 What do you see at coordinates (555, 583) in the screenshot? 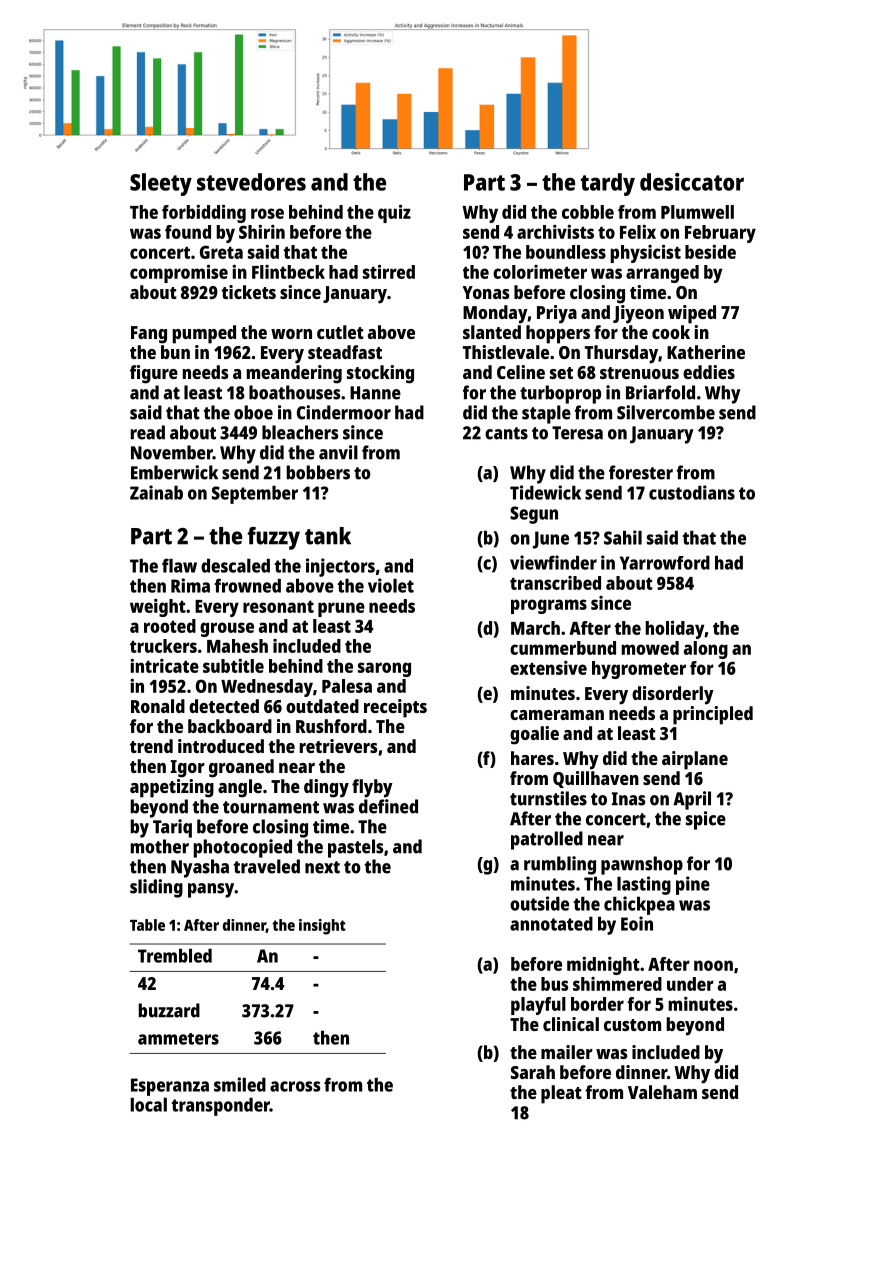
I see `transcribed` at bounding box center [555, 583].
